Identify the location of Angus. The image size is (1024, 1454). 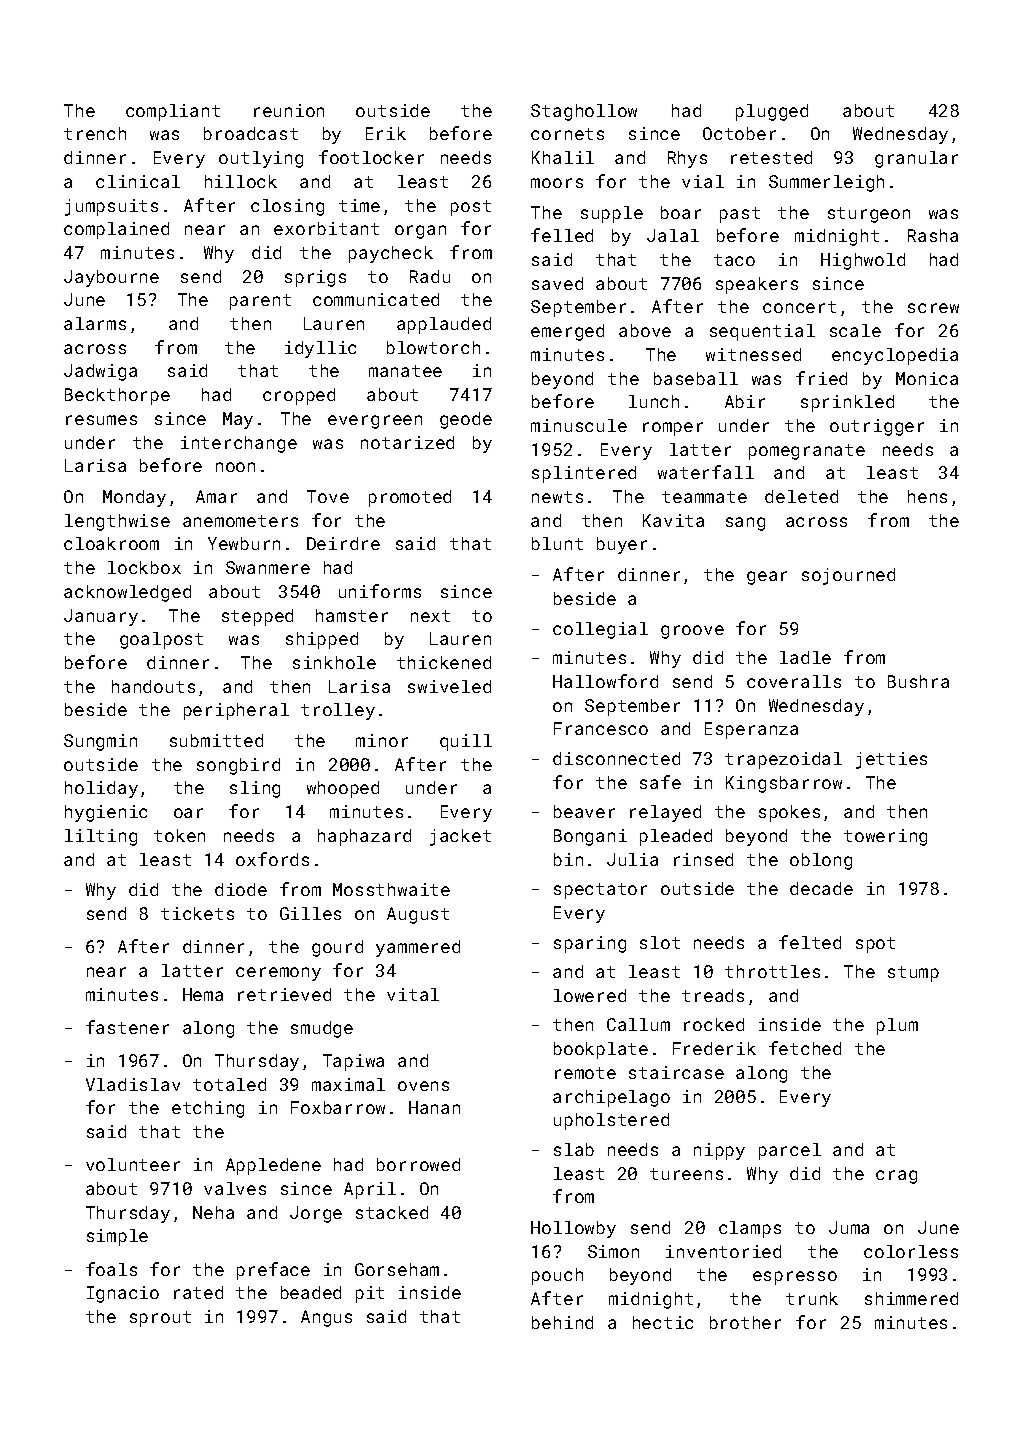
(326, 1318).
